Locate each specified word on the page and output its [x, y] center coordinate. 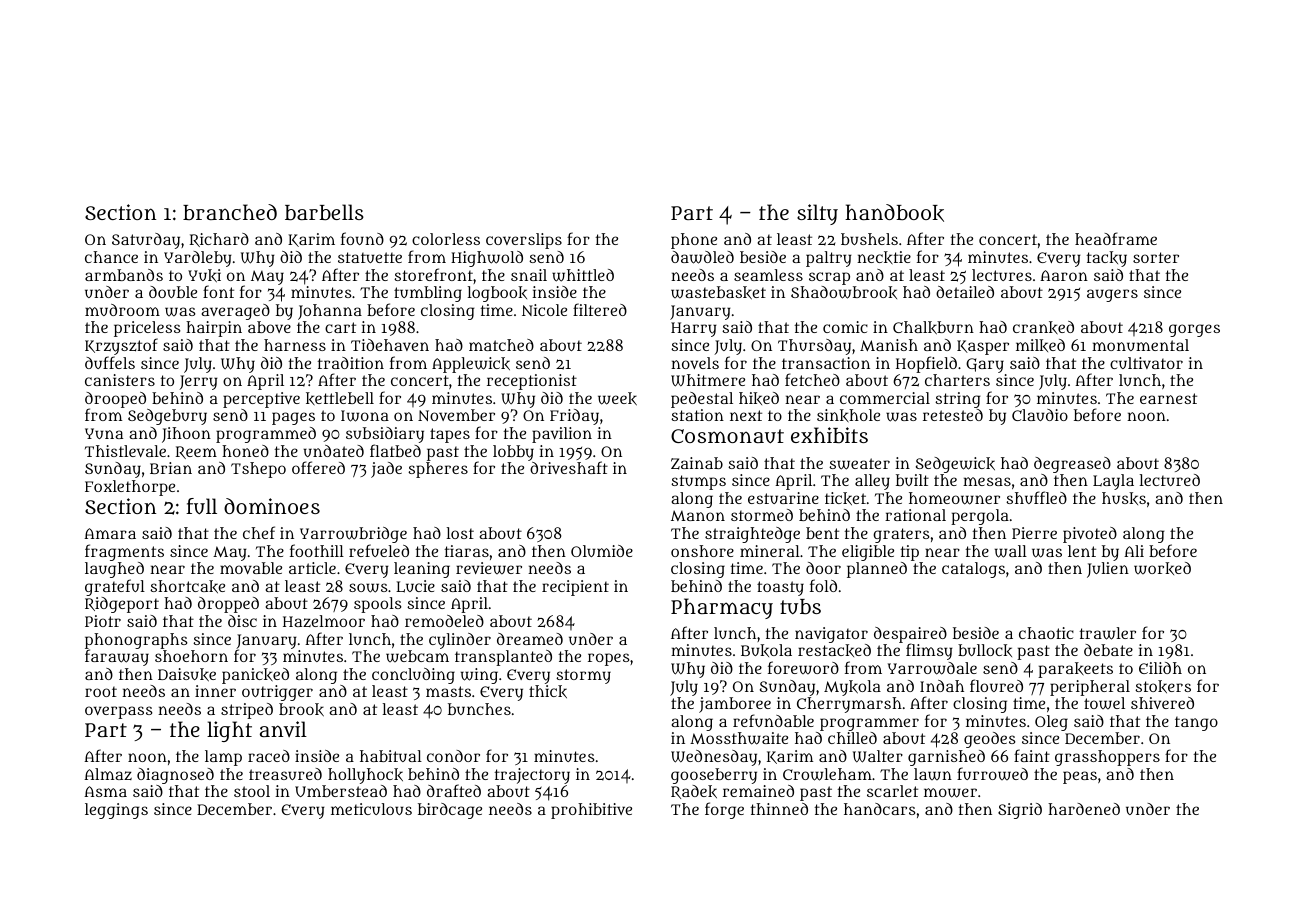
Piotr [103, 621]
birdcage [450, 811]
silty [817, 214]
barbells [324, 212]
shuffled [1036, 497]
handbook [894, 213]
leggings [116, 811]
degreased [1072, 465]
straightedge [752, 535]
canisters [120, 380]
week [617, 399]
